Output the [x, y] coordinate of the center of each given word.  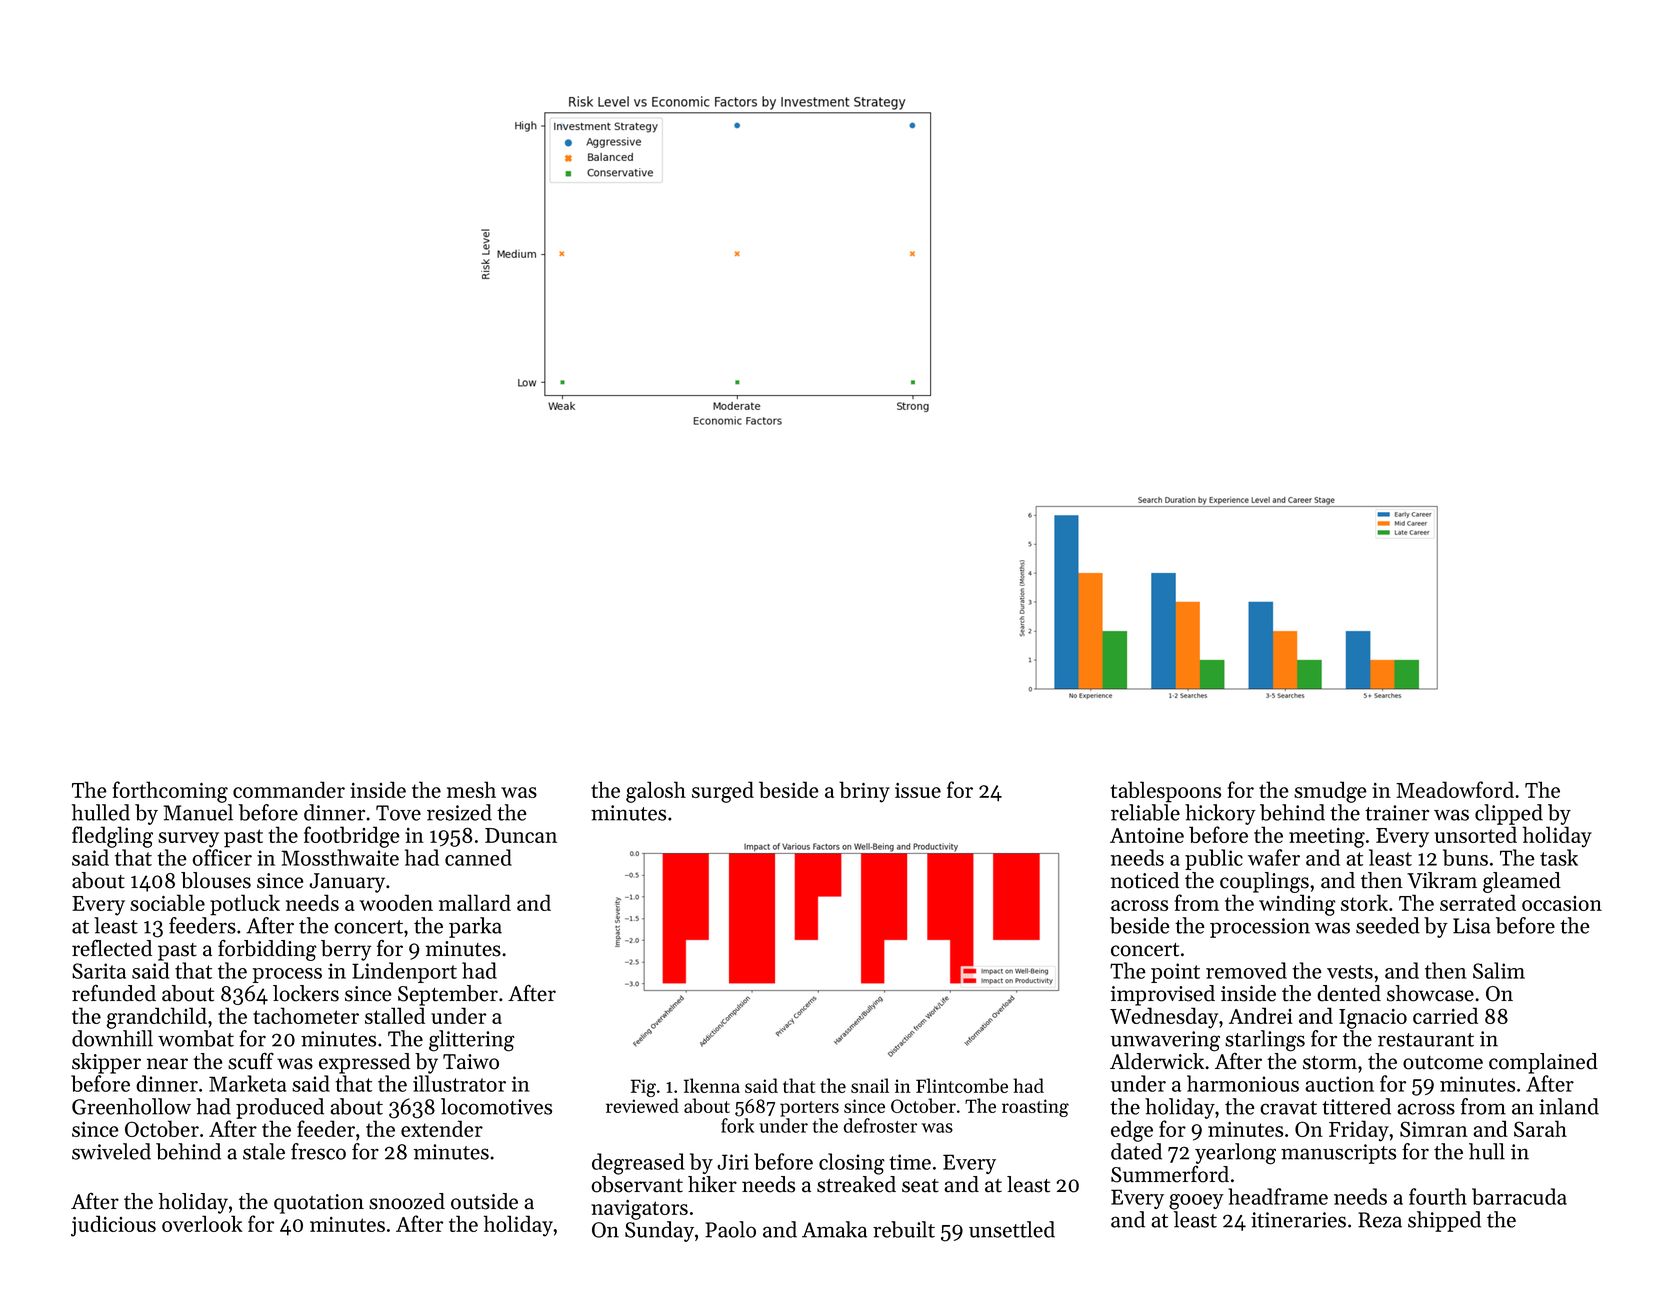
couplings [1264, 882]
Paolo [730, 1229]
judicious [113, 1226]
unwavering [1165, 1041]
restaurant [1426, 1040]
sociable [167, 902]
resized [459, 812]
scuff [251, 1061]
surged [723, 792]
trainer [1397, 813]
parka [475, 927]
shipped [1444, 1221]
